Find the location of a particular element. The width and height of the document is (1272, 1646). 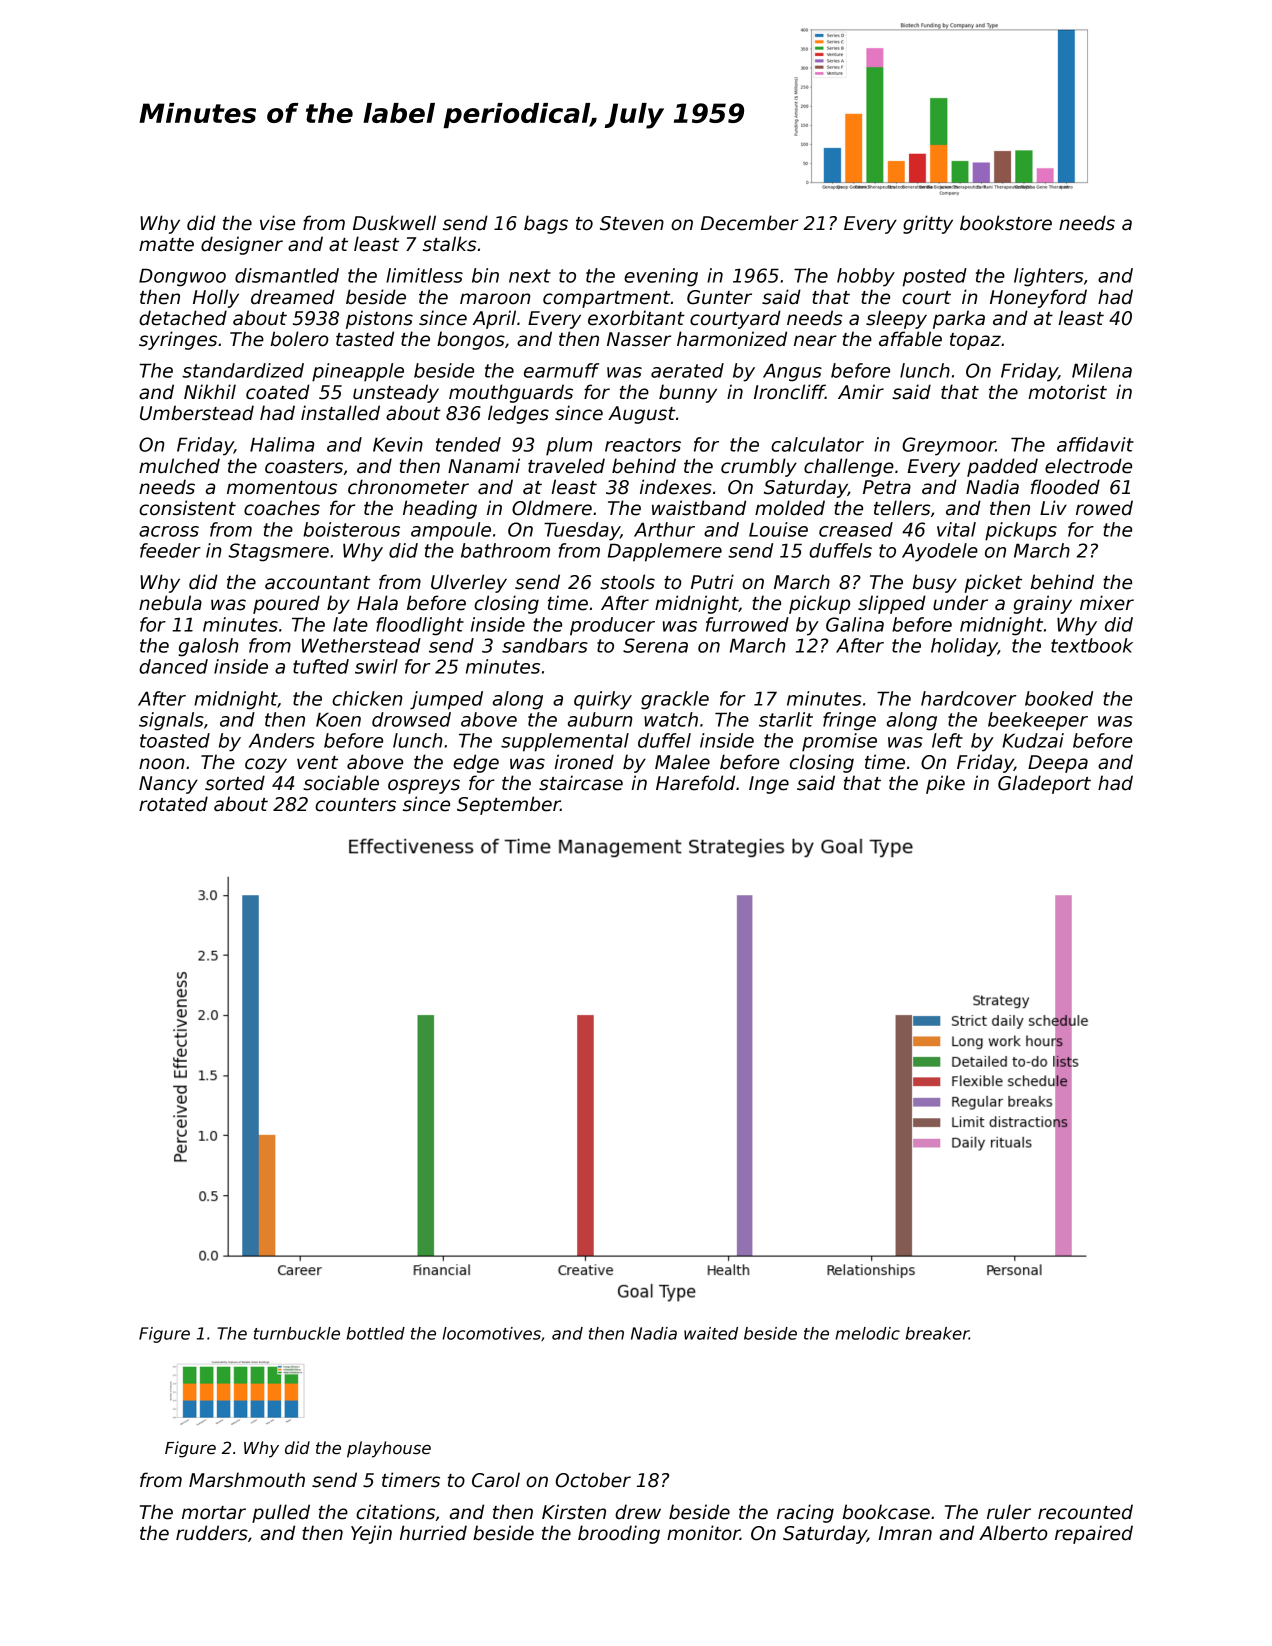

counters is located at coordinates (355, 805).
